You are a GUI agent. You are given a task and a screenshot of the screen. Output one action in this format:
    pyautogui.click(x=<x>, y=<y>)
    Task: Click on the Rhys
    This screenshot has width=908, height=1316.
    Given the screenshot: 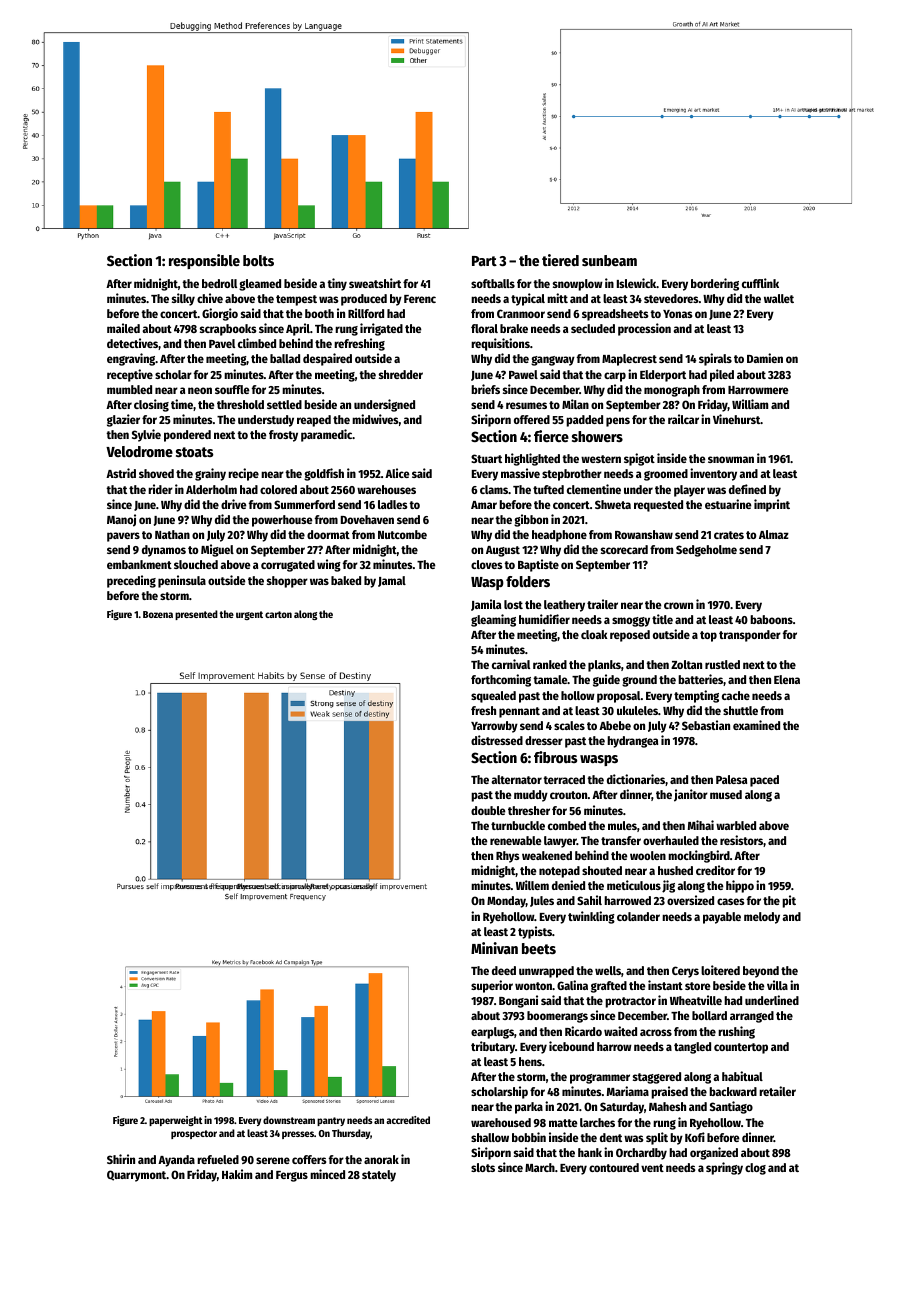 What is the action you would take?
    pyautogui.click(x=507, y=857)
